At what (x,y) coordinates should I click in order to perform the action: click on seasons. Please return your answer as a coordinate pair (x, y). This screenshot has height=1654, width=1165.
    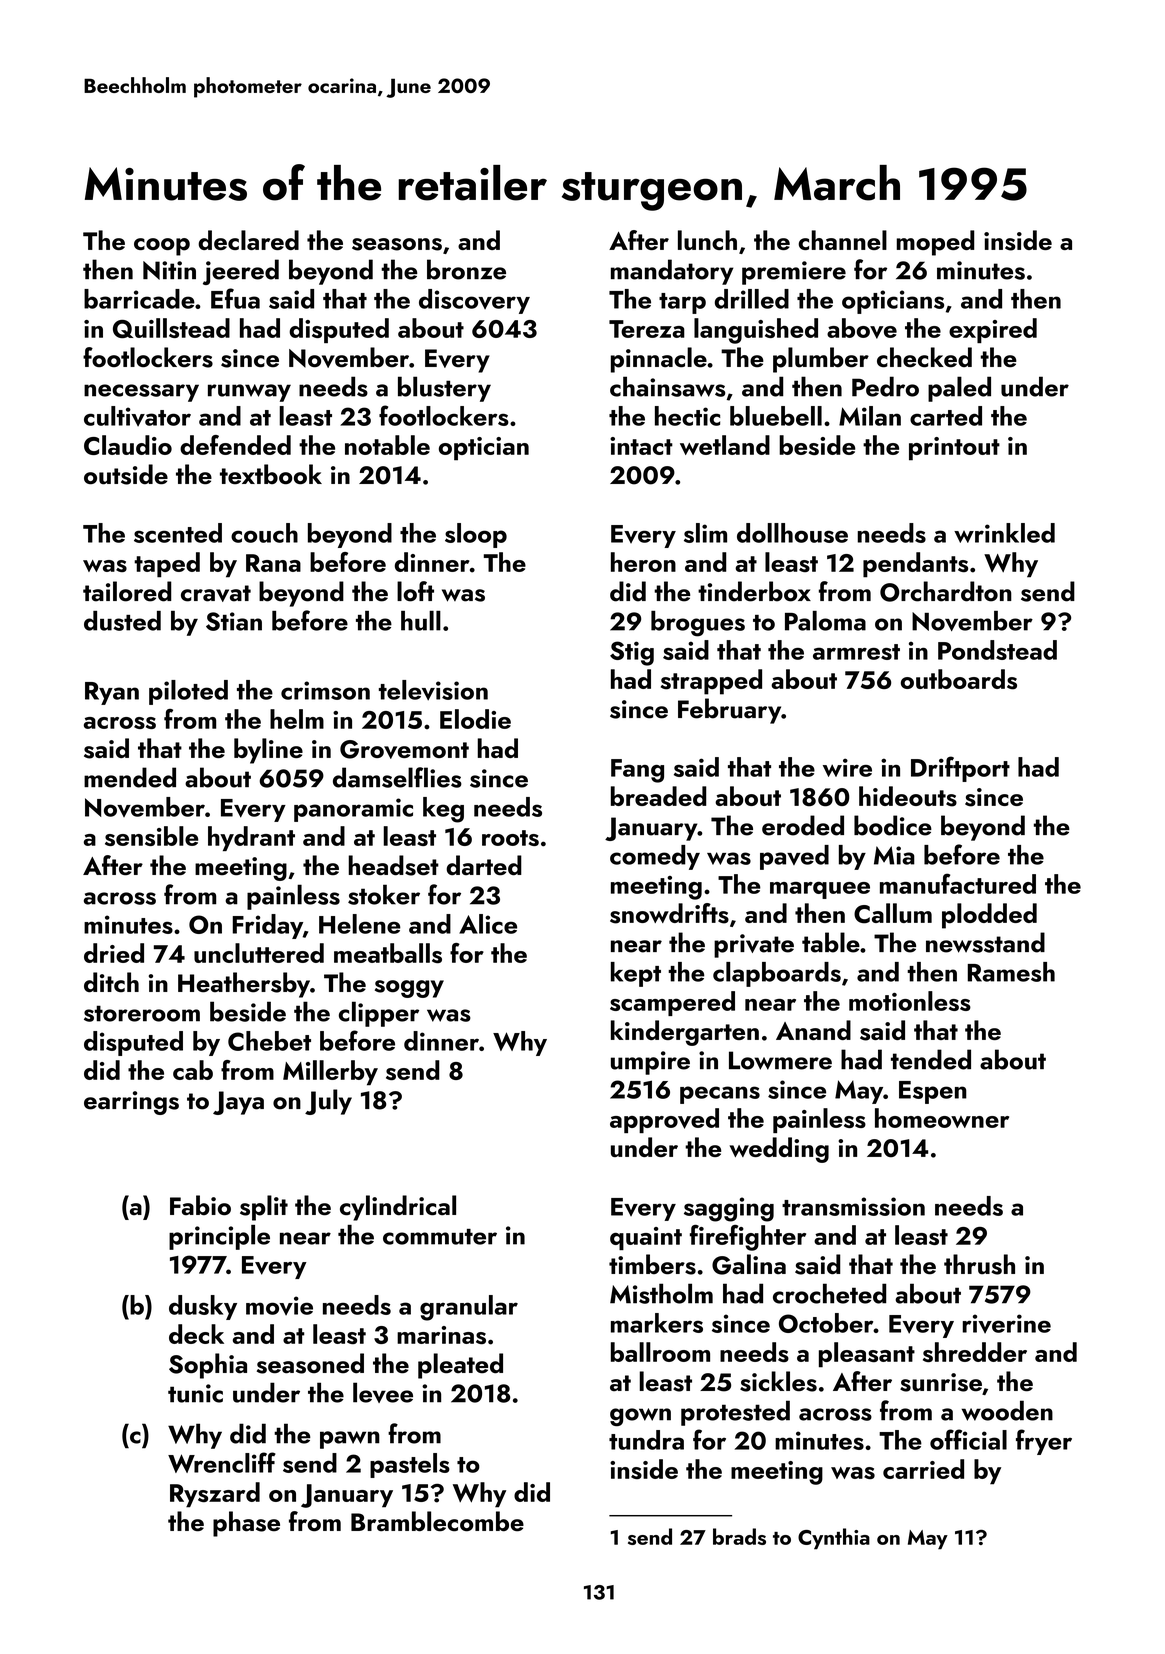
    Looking at the image, I should click on (397, 244).
